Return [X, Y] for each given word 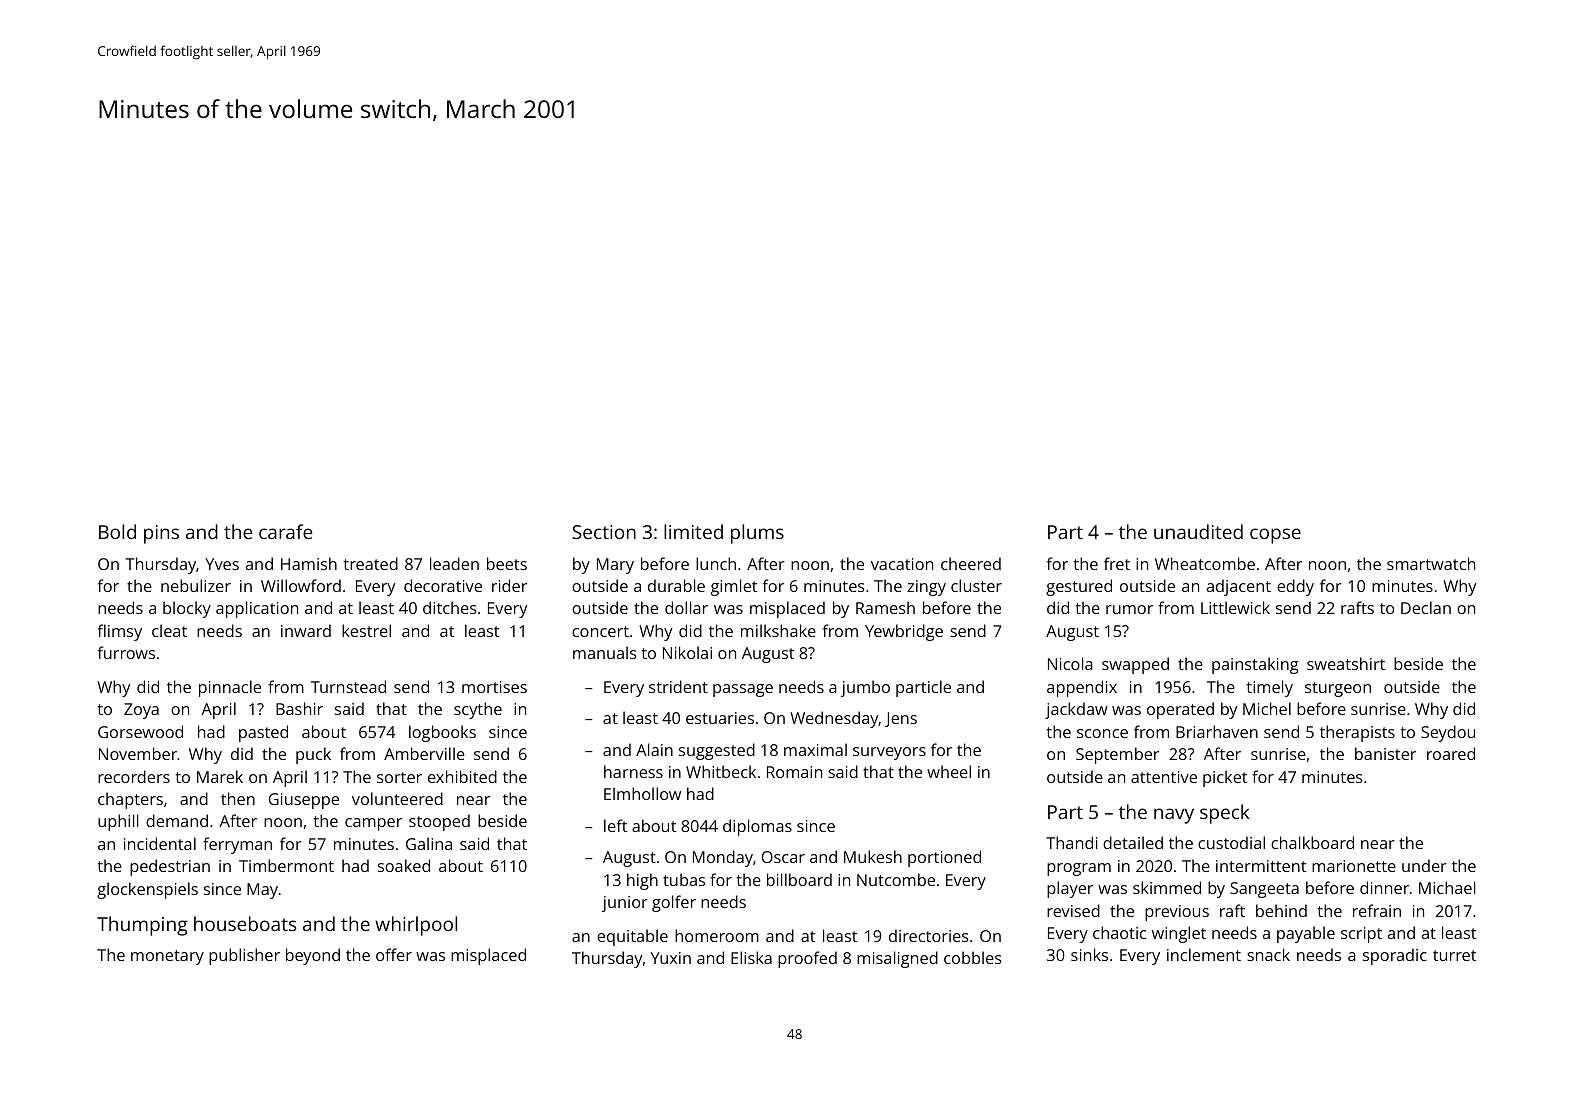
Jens [901, 719]
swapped [1135, 665]
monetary [167, 957]
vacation [902, 564]
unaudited [1198, 531]
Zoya [141, 711]
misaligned [897, 959]
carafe [285, 531]
